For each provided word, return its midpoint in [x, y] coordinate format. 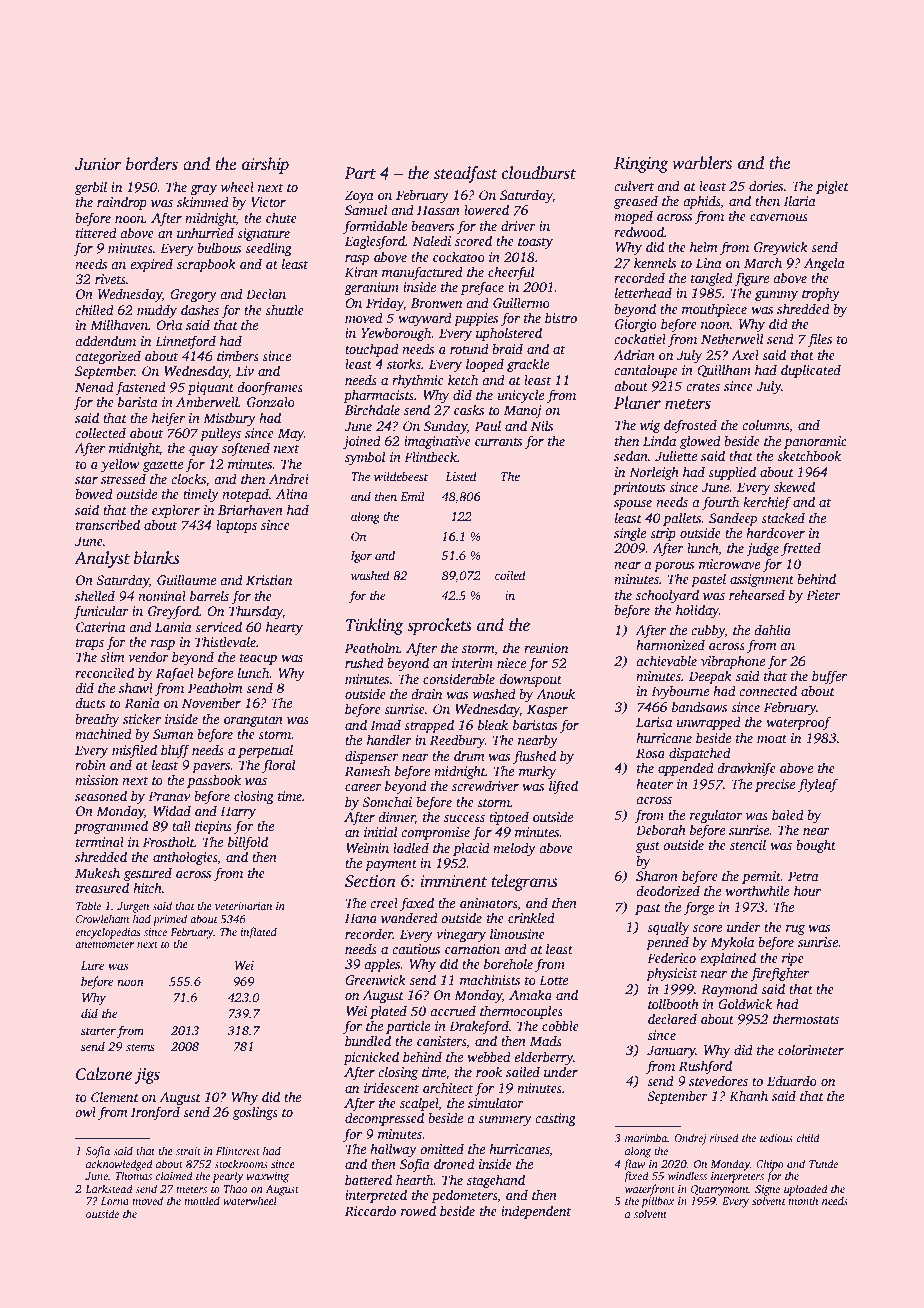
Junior [98, 164]
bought [816, 846]
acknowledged [119, 1165]
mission [96, 780]
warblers [702, 163]
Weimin [367, 848]
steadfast [466, 174]
